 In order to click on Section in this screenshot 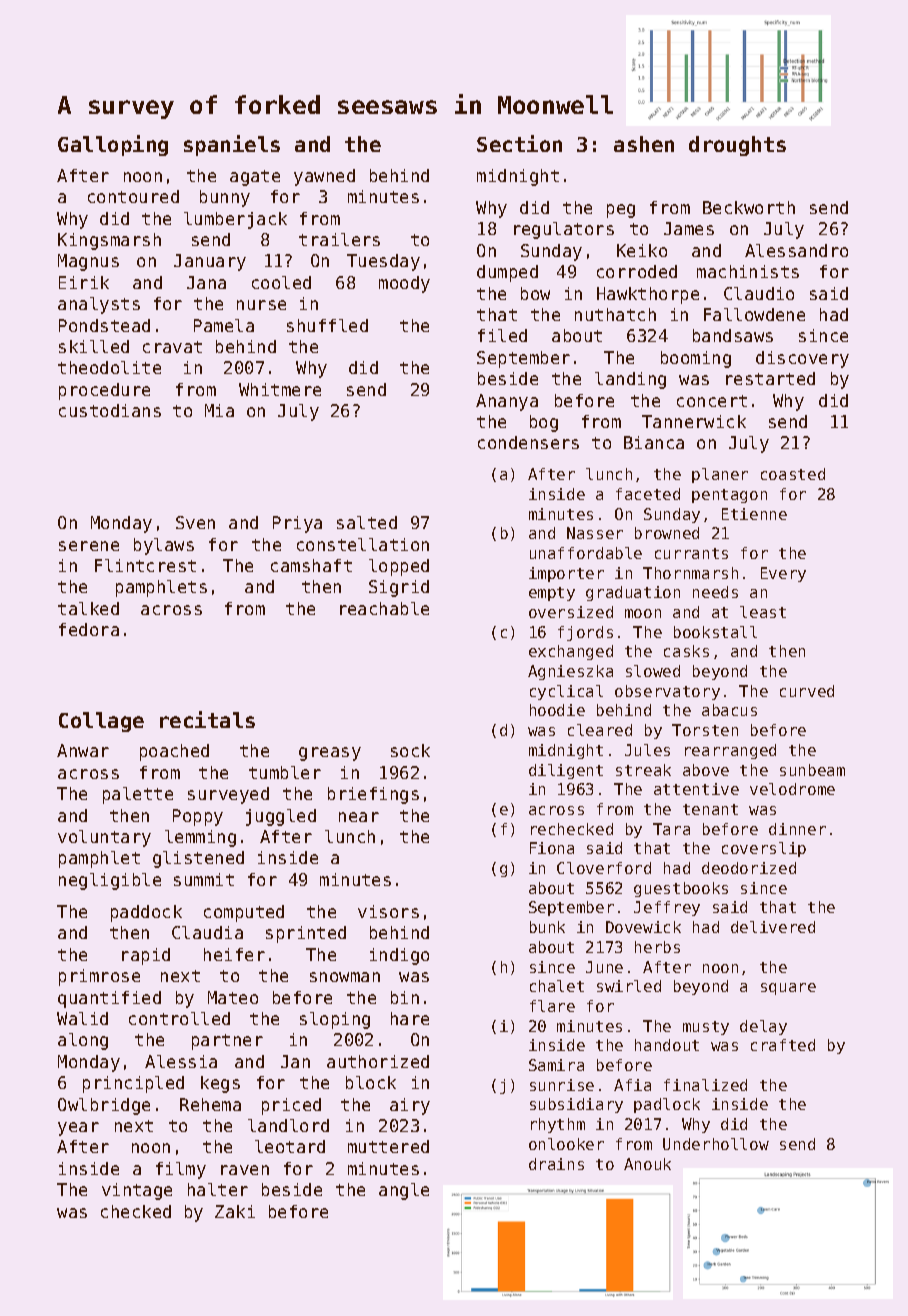, I will do `click(519, 143)`.
